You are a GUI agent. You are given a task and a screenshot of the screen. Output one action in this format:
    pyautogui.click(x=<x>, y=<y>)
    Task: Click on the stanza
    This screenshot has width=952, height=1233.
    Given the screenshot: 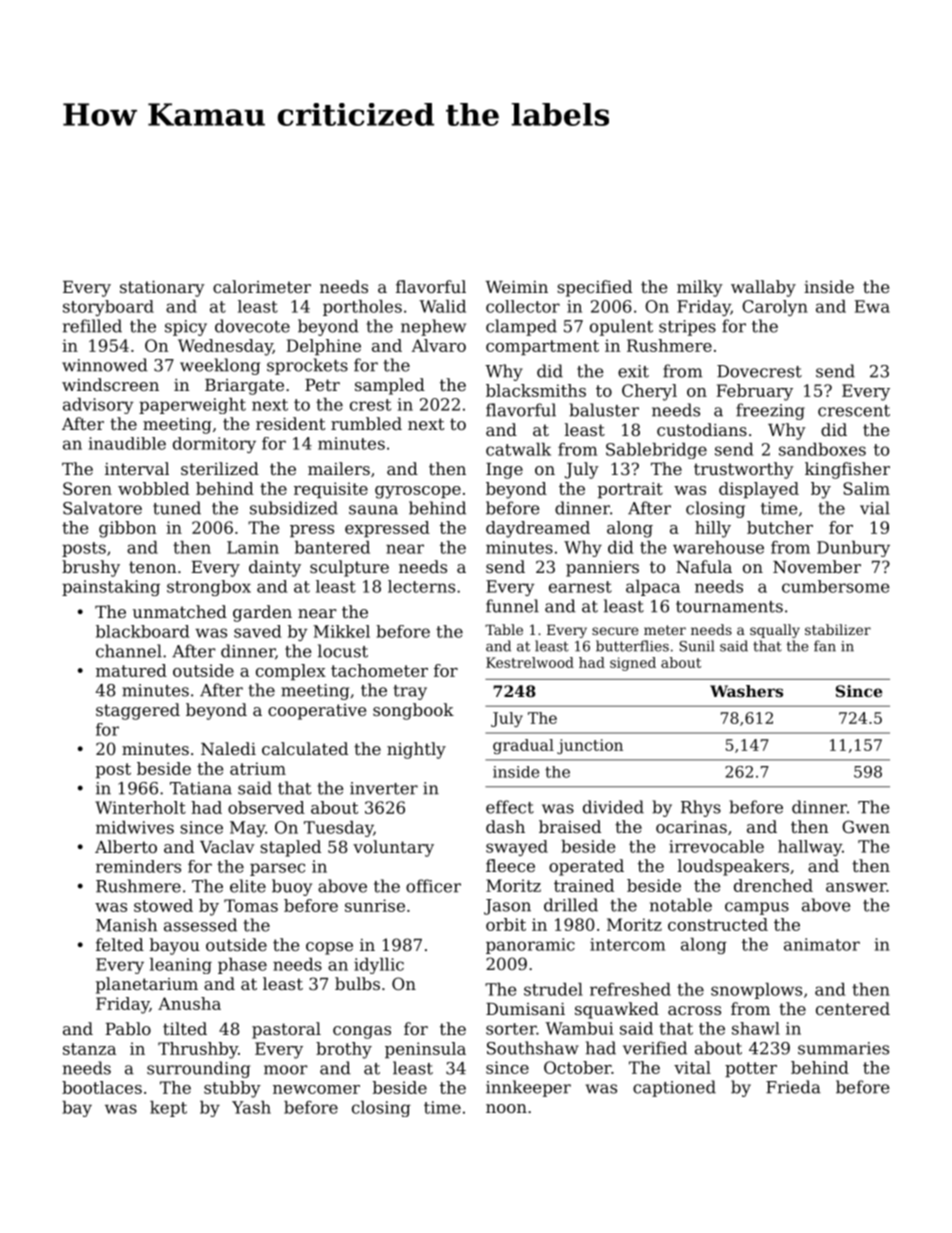 What is the action you would take?
    pyautogui.click(x=89, y=1049)
